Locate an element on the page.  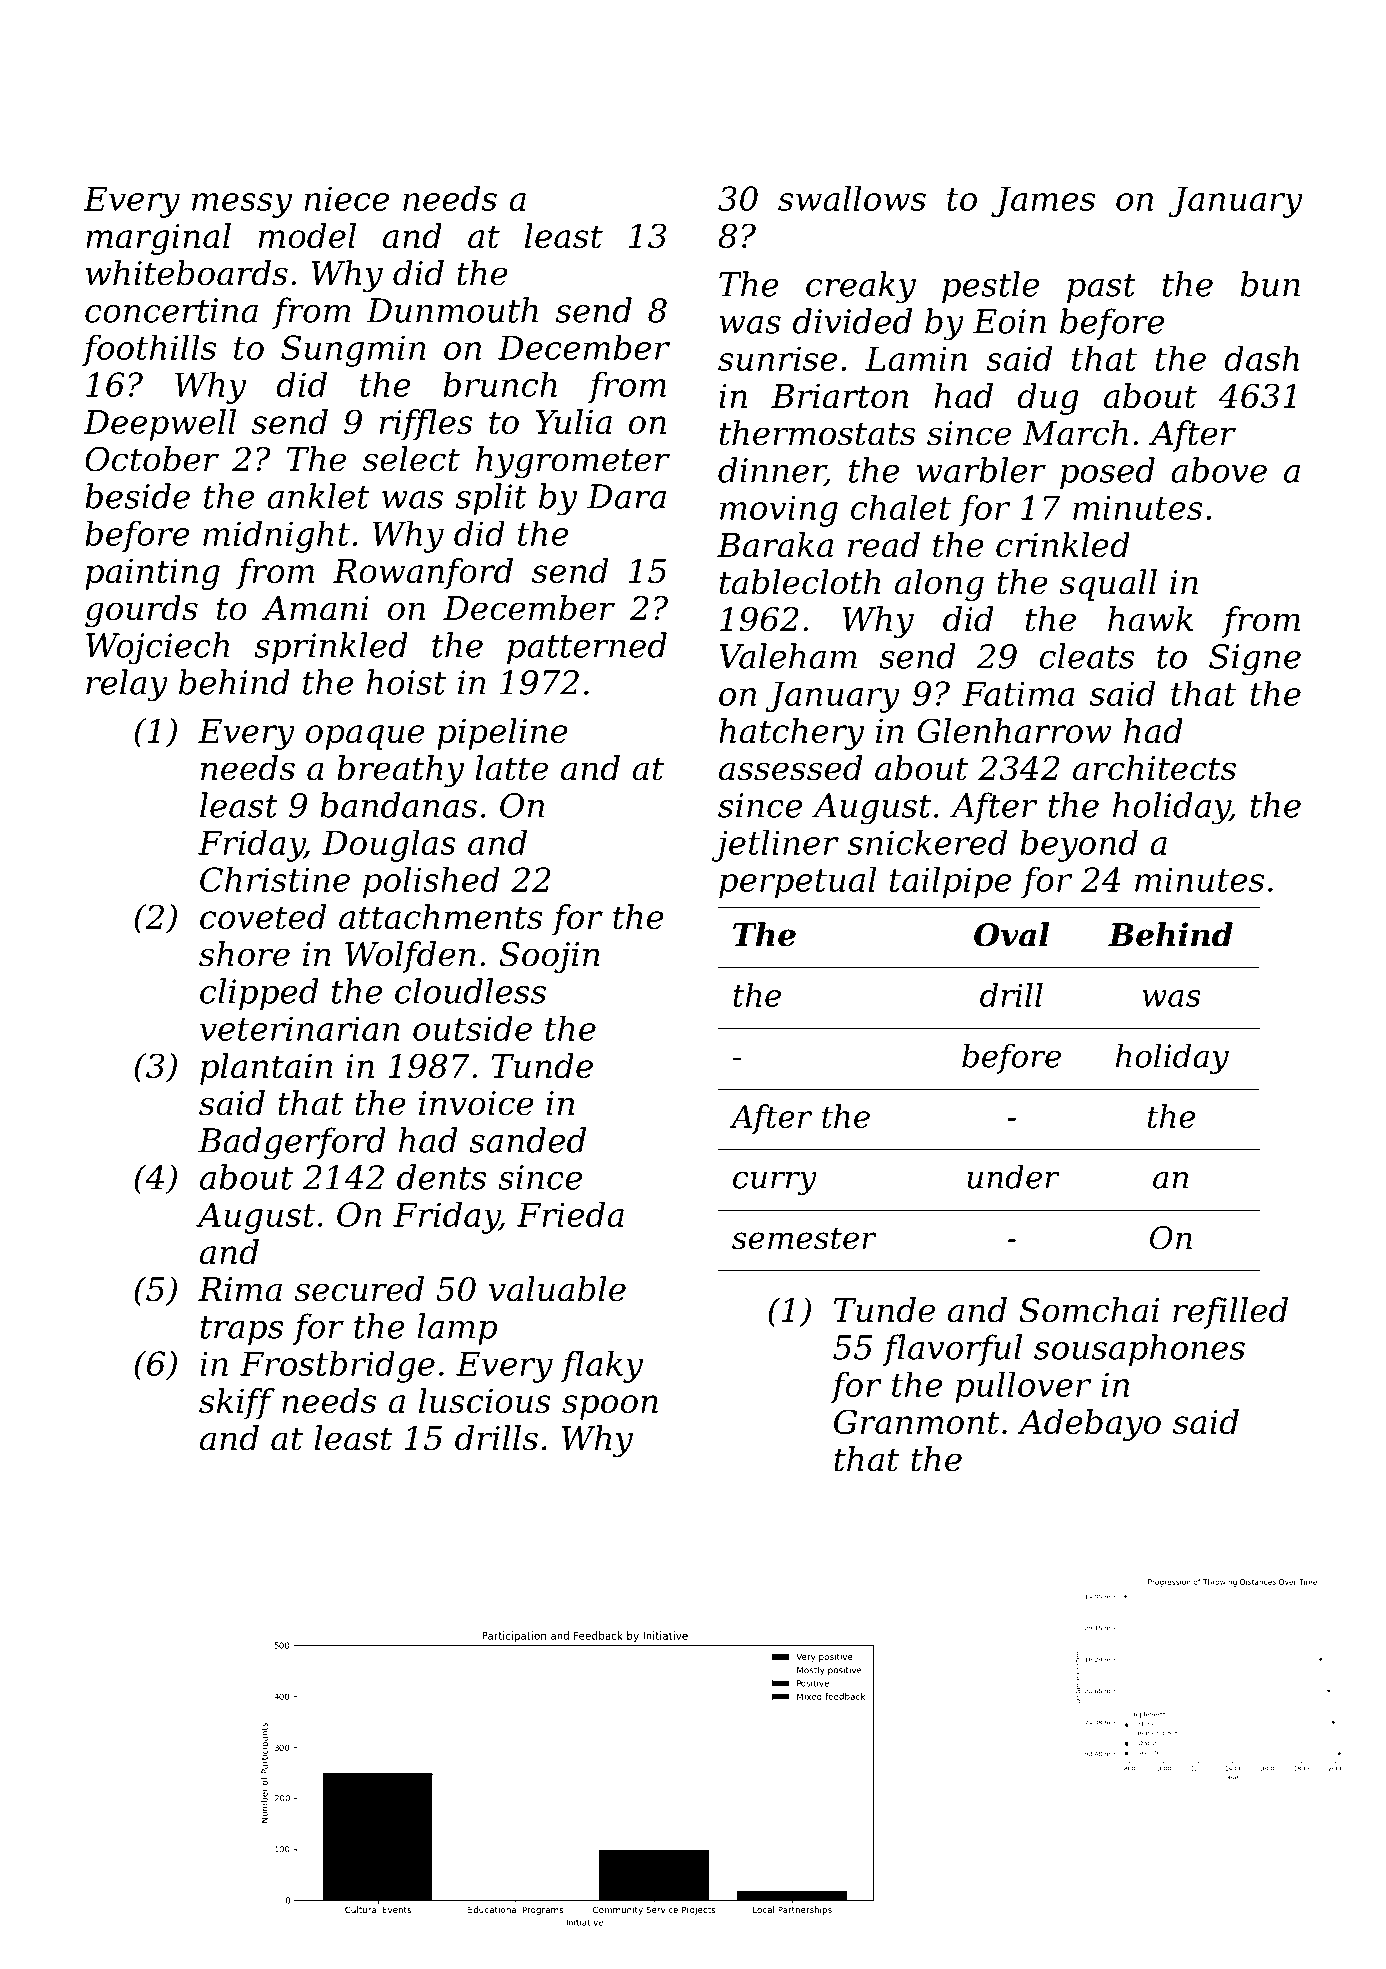
under is located at coordinates (1013, 1176).
